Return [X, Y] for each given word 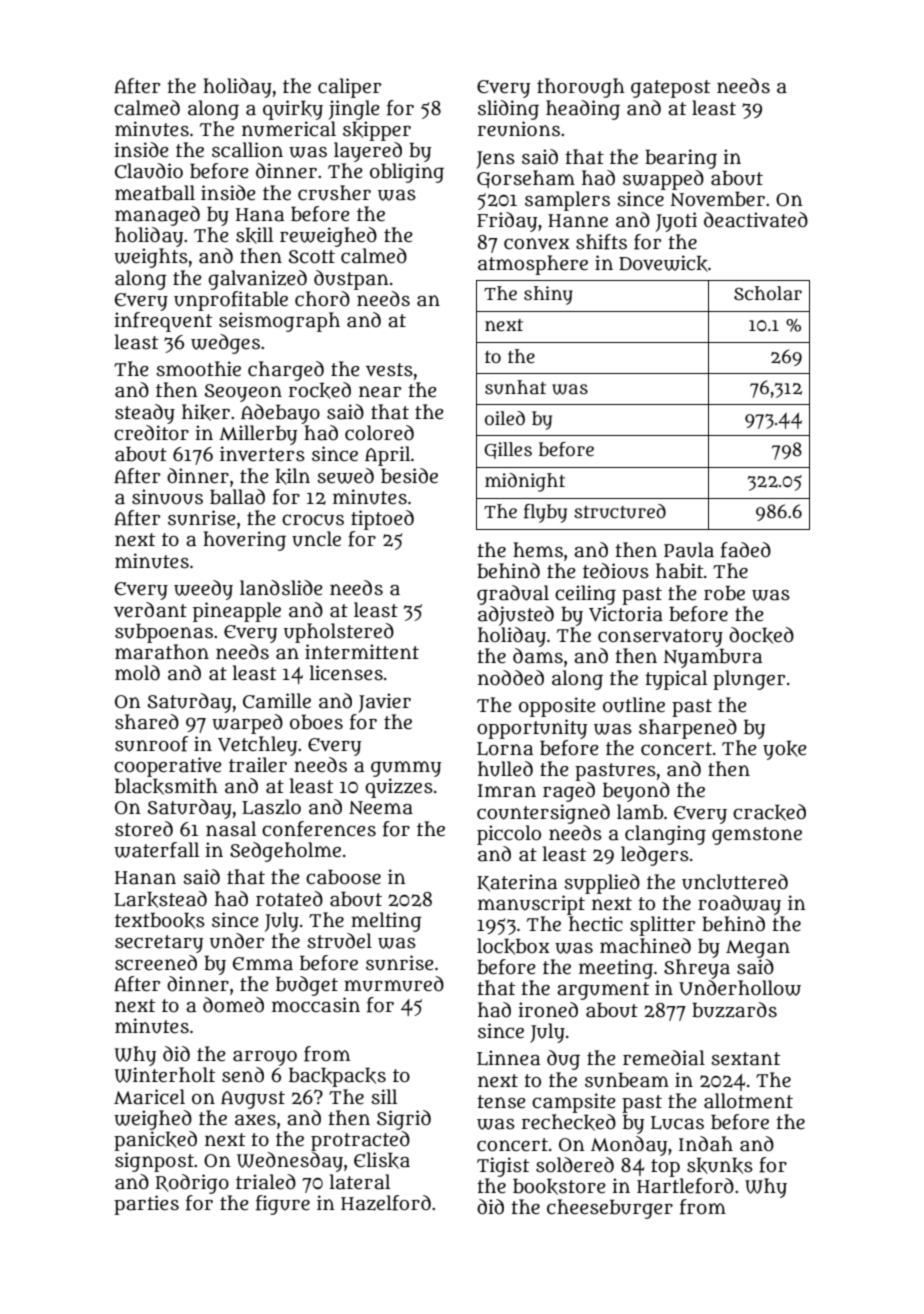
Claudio [149, 171]
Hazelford [386, 1203]
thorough [581, 88]
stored [144, 829]
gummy [406, 769]
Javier [384, 703]
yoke [785, 750]
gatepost [670, 89]
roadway [739, 905]
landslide [281, 588]
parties [146, 1205]
